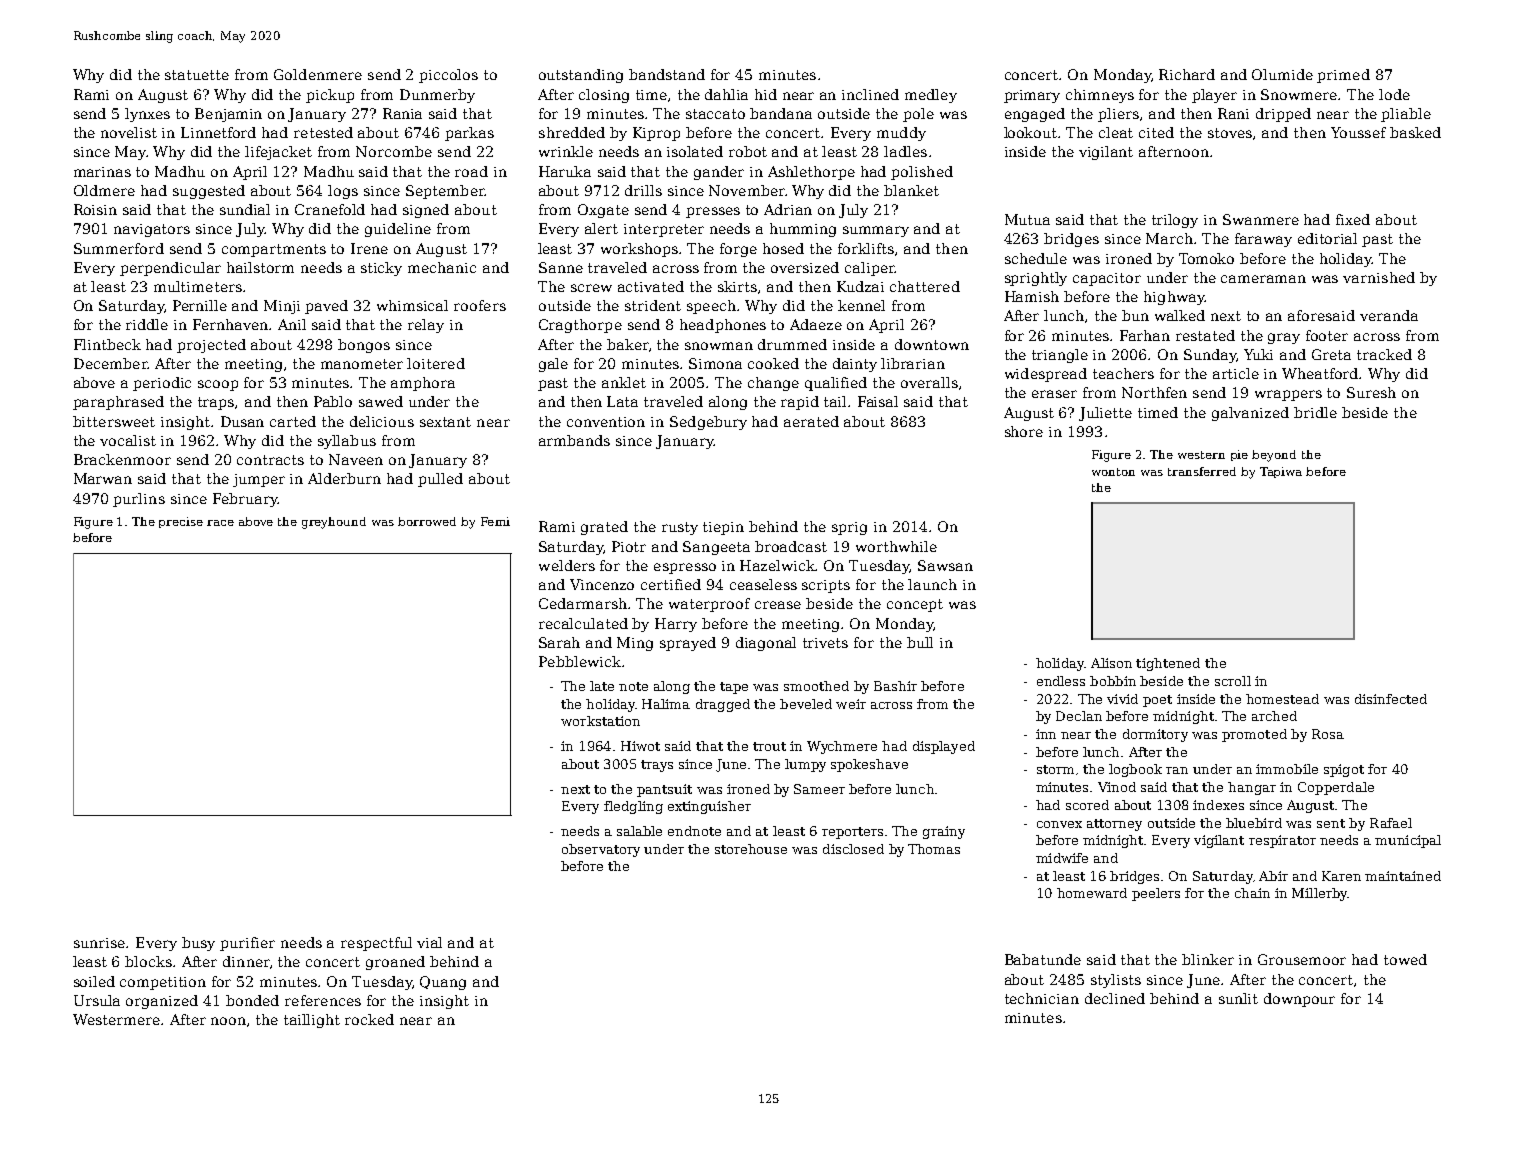  Describe the element at coordinates (443, 983) in the screenshot. I see `Quang` at that location.
